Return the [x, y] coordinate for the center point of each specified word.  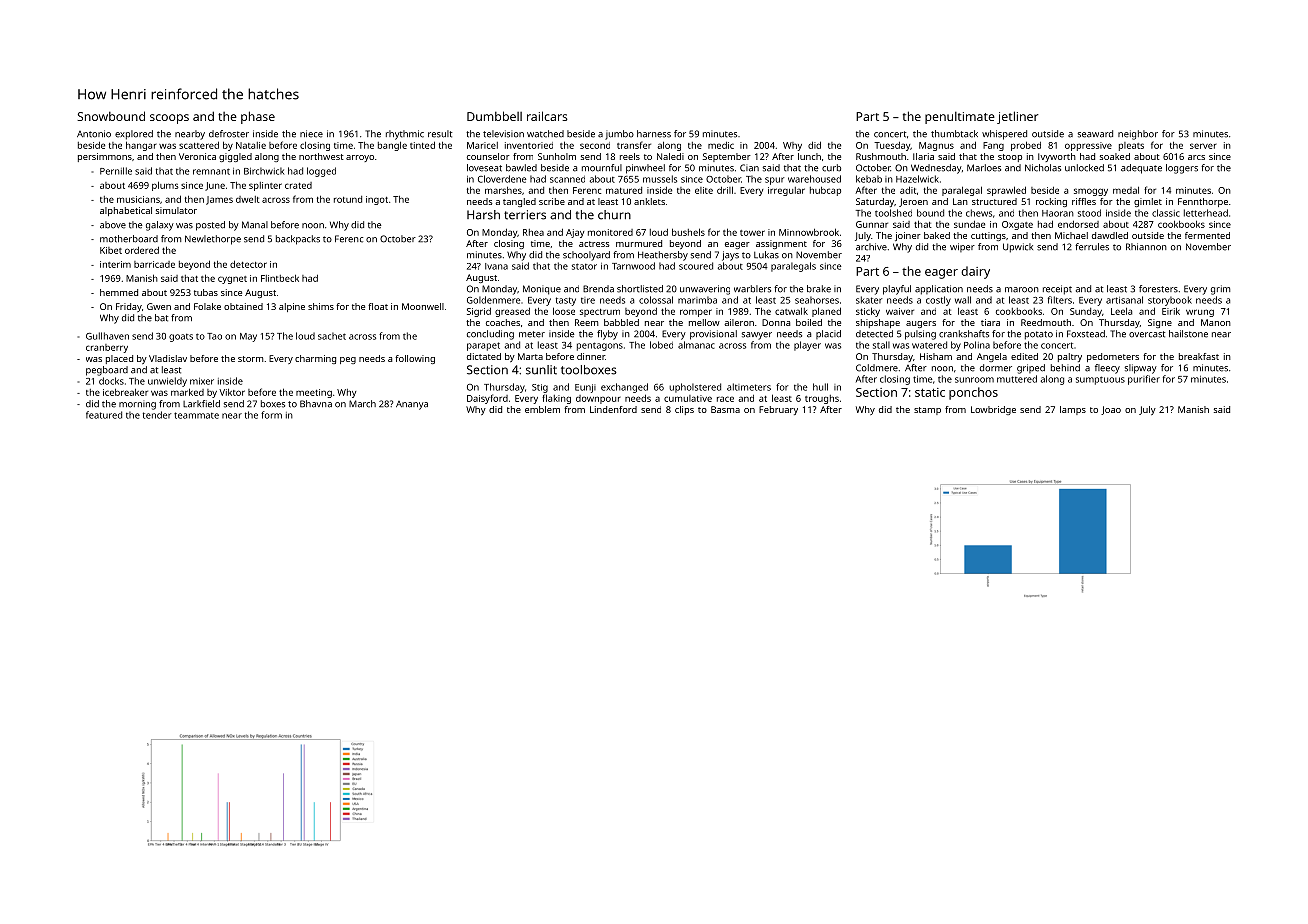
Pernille [116, 171]
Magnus [936, 146]
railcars [547, 116]
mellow [704, 322]
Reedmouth [1046, 322]
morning [137, 405]
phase [258, 117]
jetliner [1017, 117]
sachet [332, 336]
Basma [725, 409]
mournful [602, 168]
